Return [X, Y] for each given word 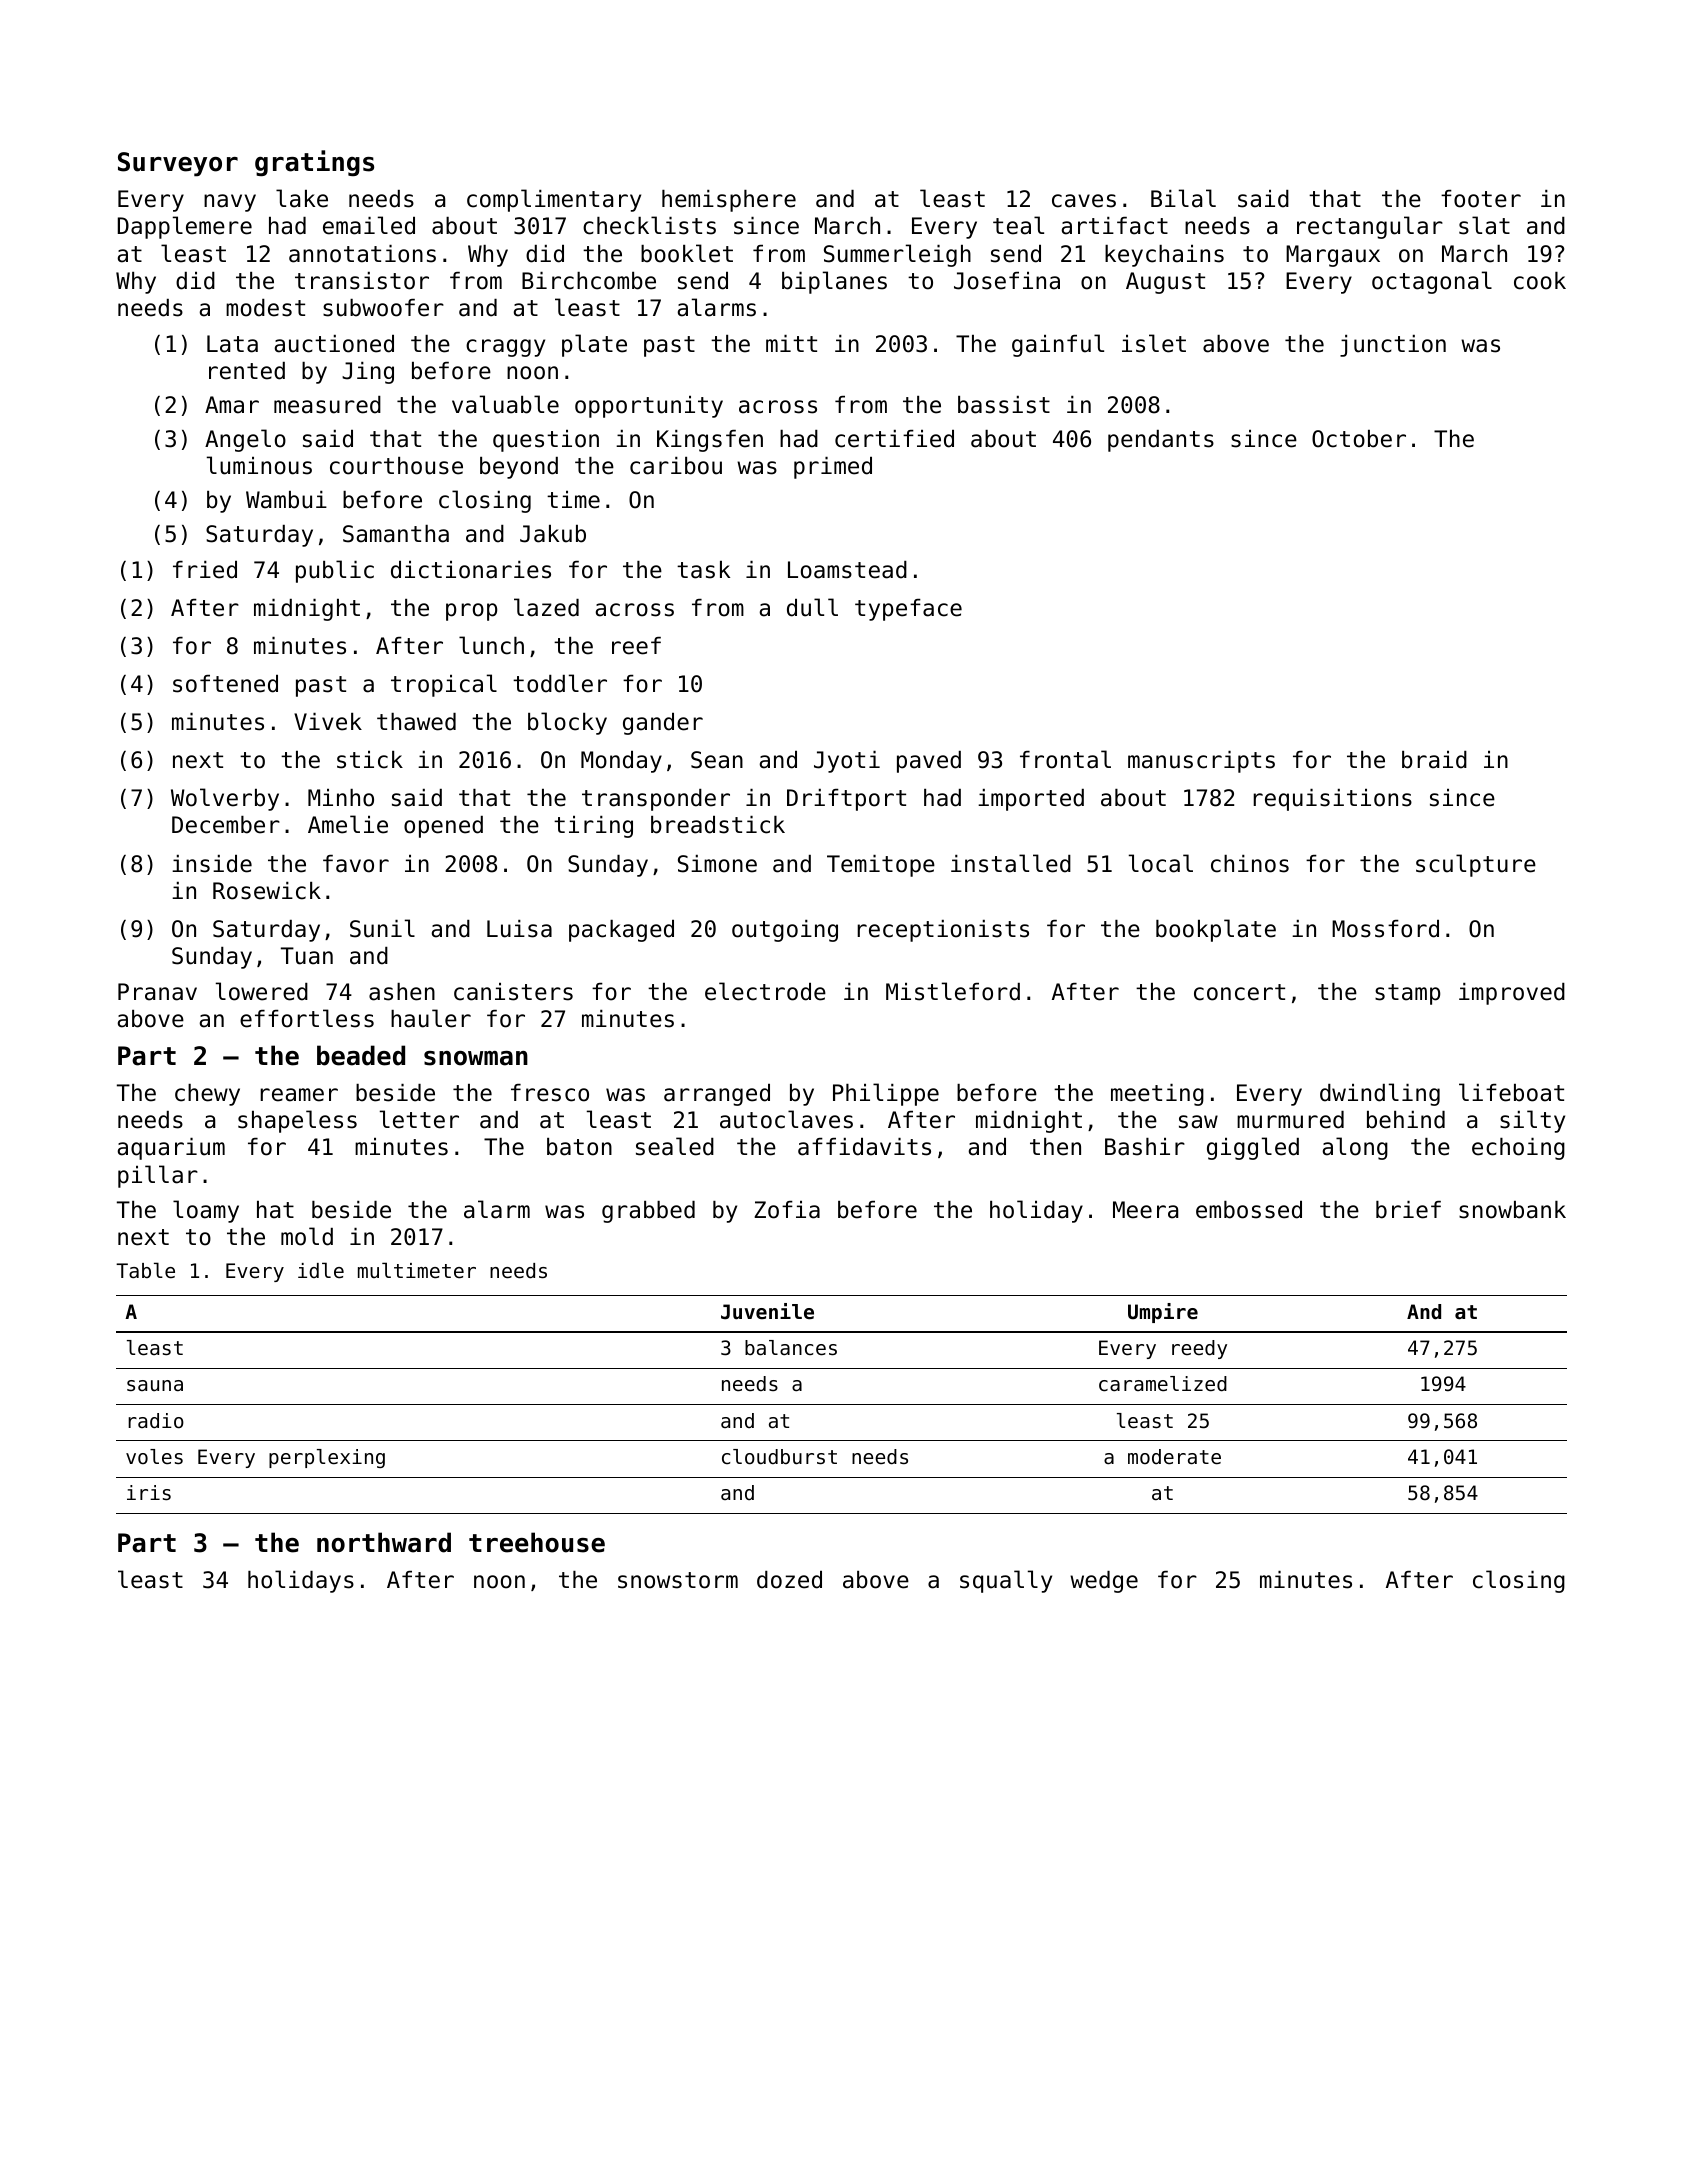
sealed [675, 1146]
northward [384, 1542]
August [1165, 283]
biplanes [834, 282]
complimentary [554, 200]
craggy [505, 348]
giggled [1253, 1148]
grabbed [648, 1212]
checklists [649, 225]
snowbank [1512, 1210]
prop [471, 612]
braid [1434, 760]
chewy [207, 1095]
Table [145, 1270]
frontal [1065, 759]
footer [1481, 199]
